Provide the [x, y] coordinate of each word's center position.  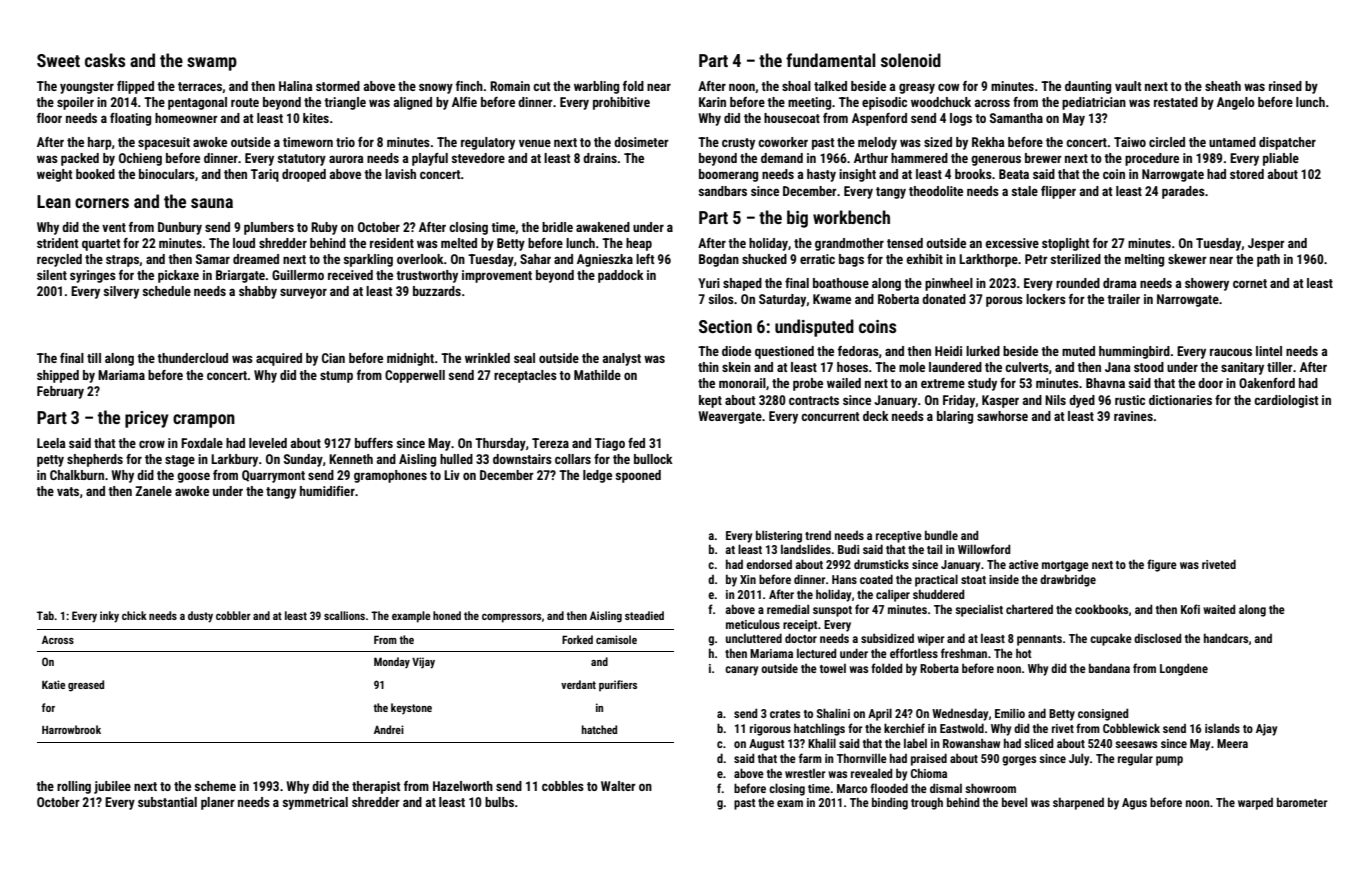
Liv [452, 475]
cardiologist [1286, 401]
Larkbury [234, 460]
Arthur [871, 158]
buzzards [437, 291]
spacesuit [164, 143]
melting [1144, 260]
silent [52, 275]
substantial [167, 802]
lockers [1046, 299]
